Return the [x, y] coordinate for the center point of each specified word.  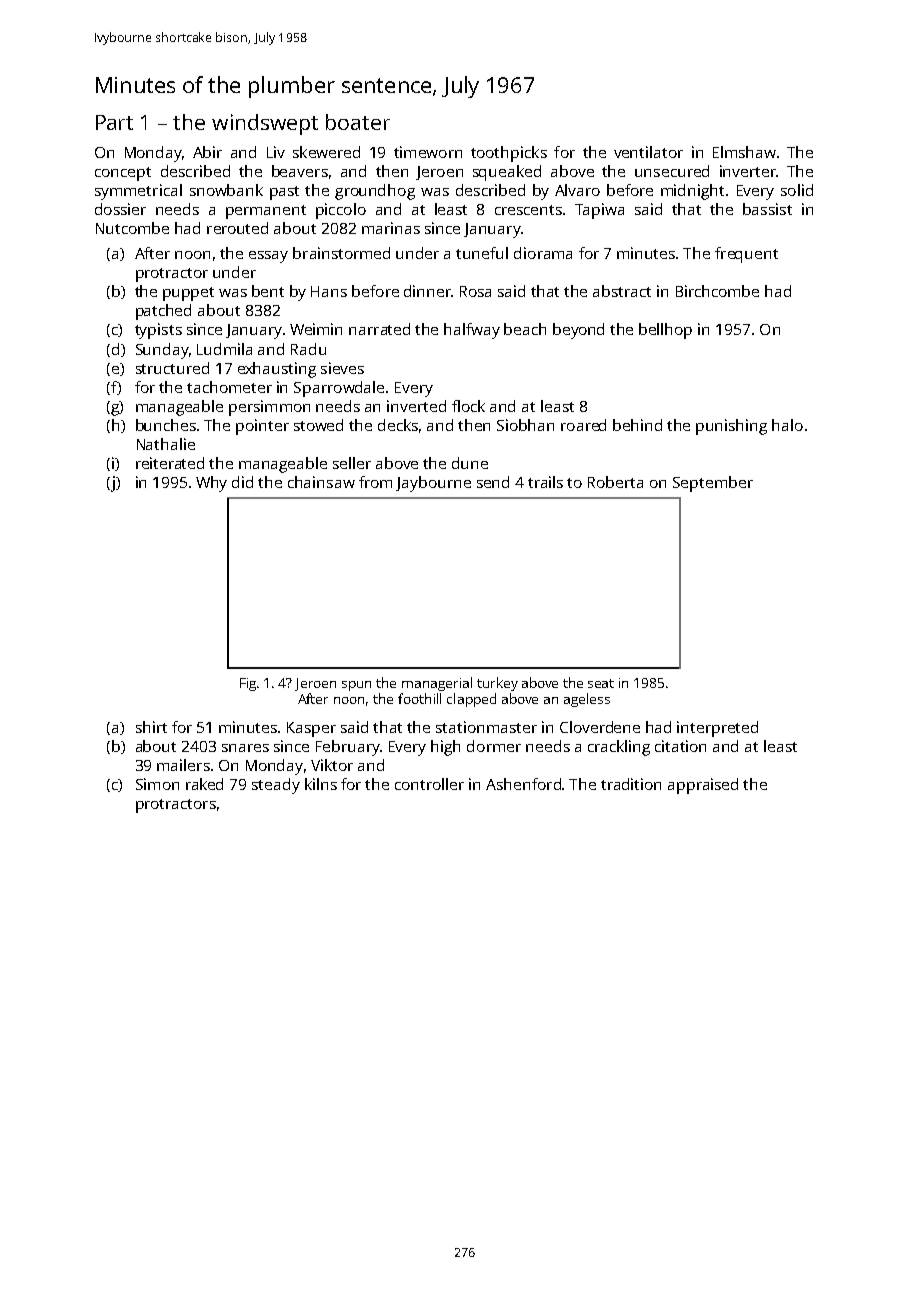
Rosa [475, 291]
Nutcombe [132, 228]
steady [276, 786]
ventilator [648, 152]
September [713, 484]
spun [356, 686]
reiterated [170, 463]
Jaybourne [433, 484]
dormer [494, 746]
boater [358, 122]
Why [211, 484]
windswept [265, 124]
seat [601, 683]
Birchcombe [717, 291]
